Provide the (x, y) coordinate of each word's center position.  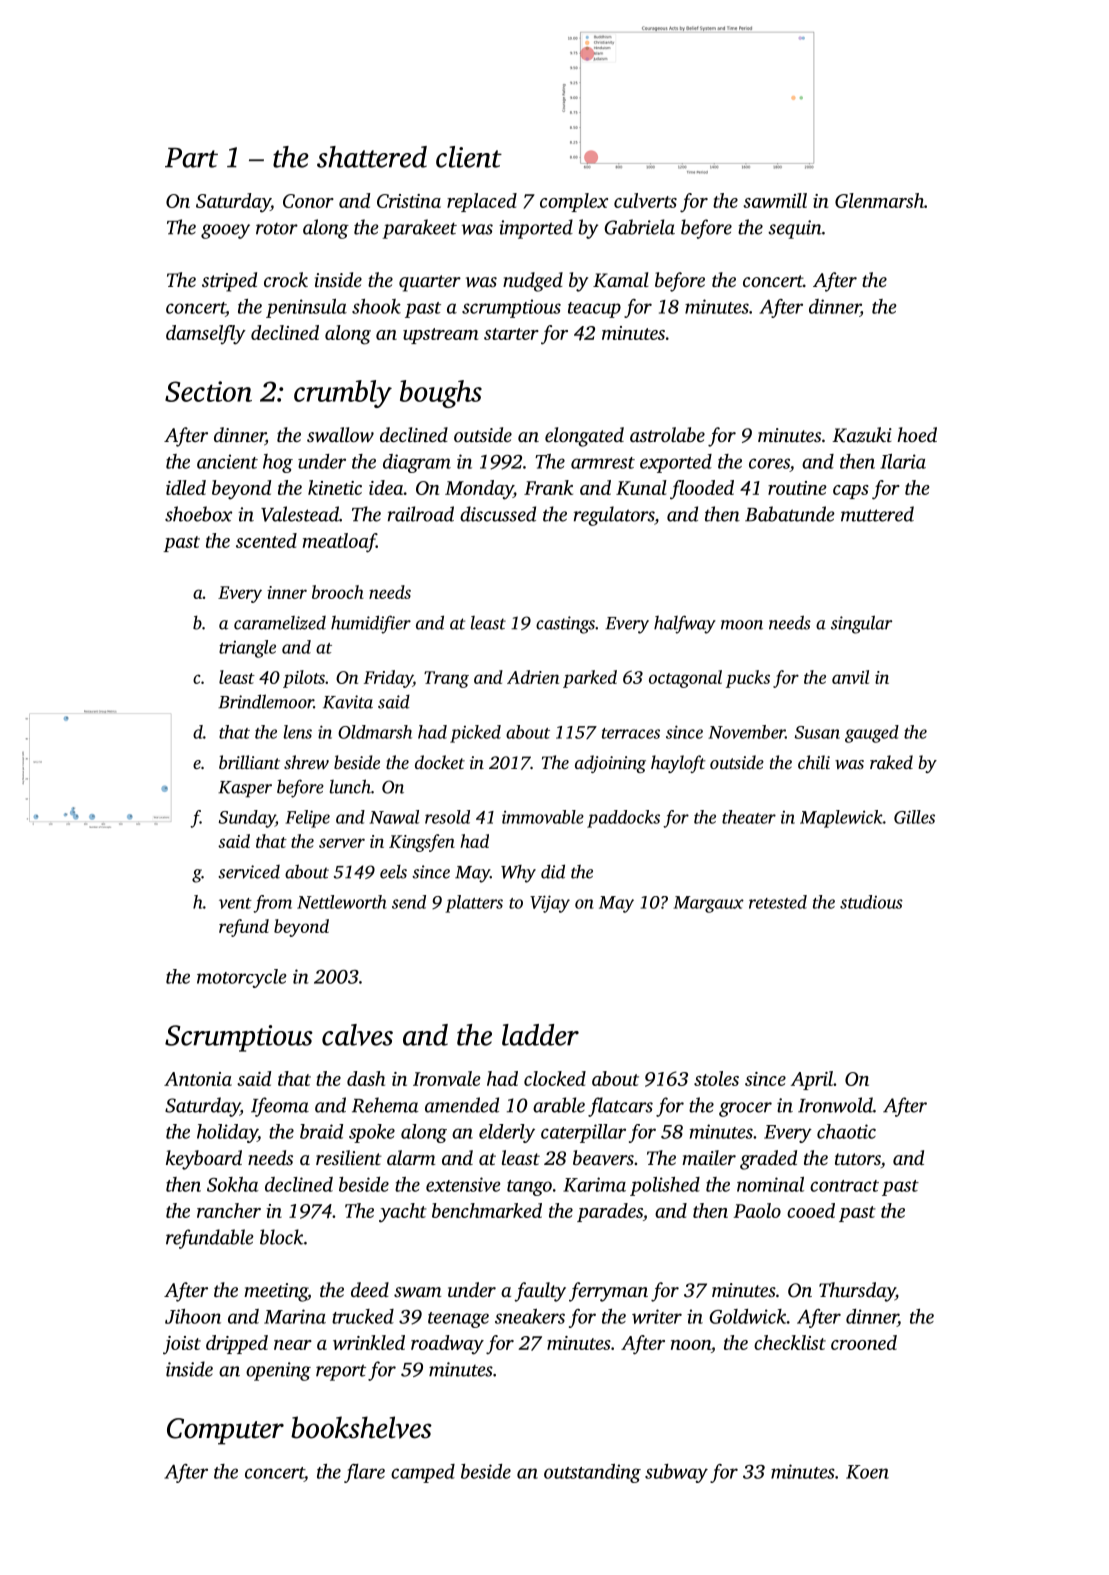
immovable (543, 817)
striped (229, 282)
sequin (795, 229)
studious (871, 902)
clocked (555, 1078)
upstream (440, 336)
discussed (498, 514)
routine (797, 488)
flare (364, 1473)
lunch (350, 786)
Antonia (198, 1079)
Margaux (708, 904)
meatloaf (339, 543)
